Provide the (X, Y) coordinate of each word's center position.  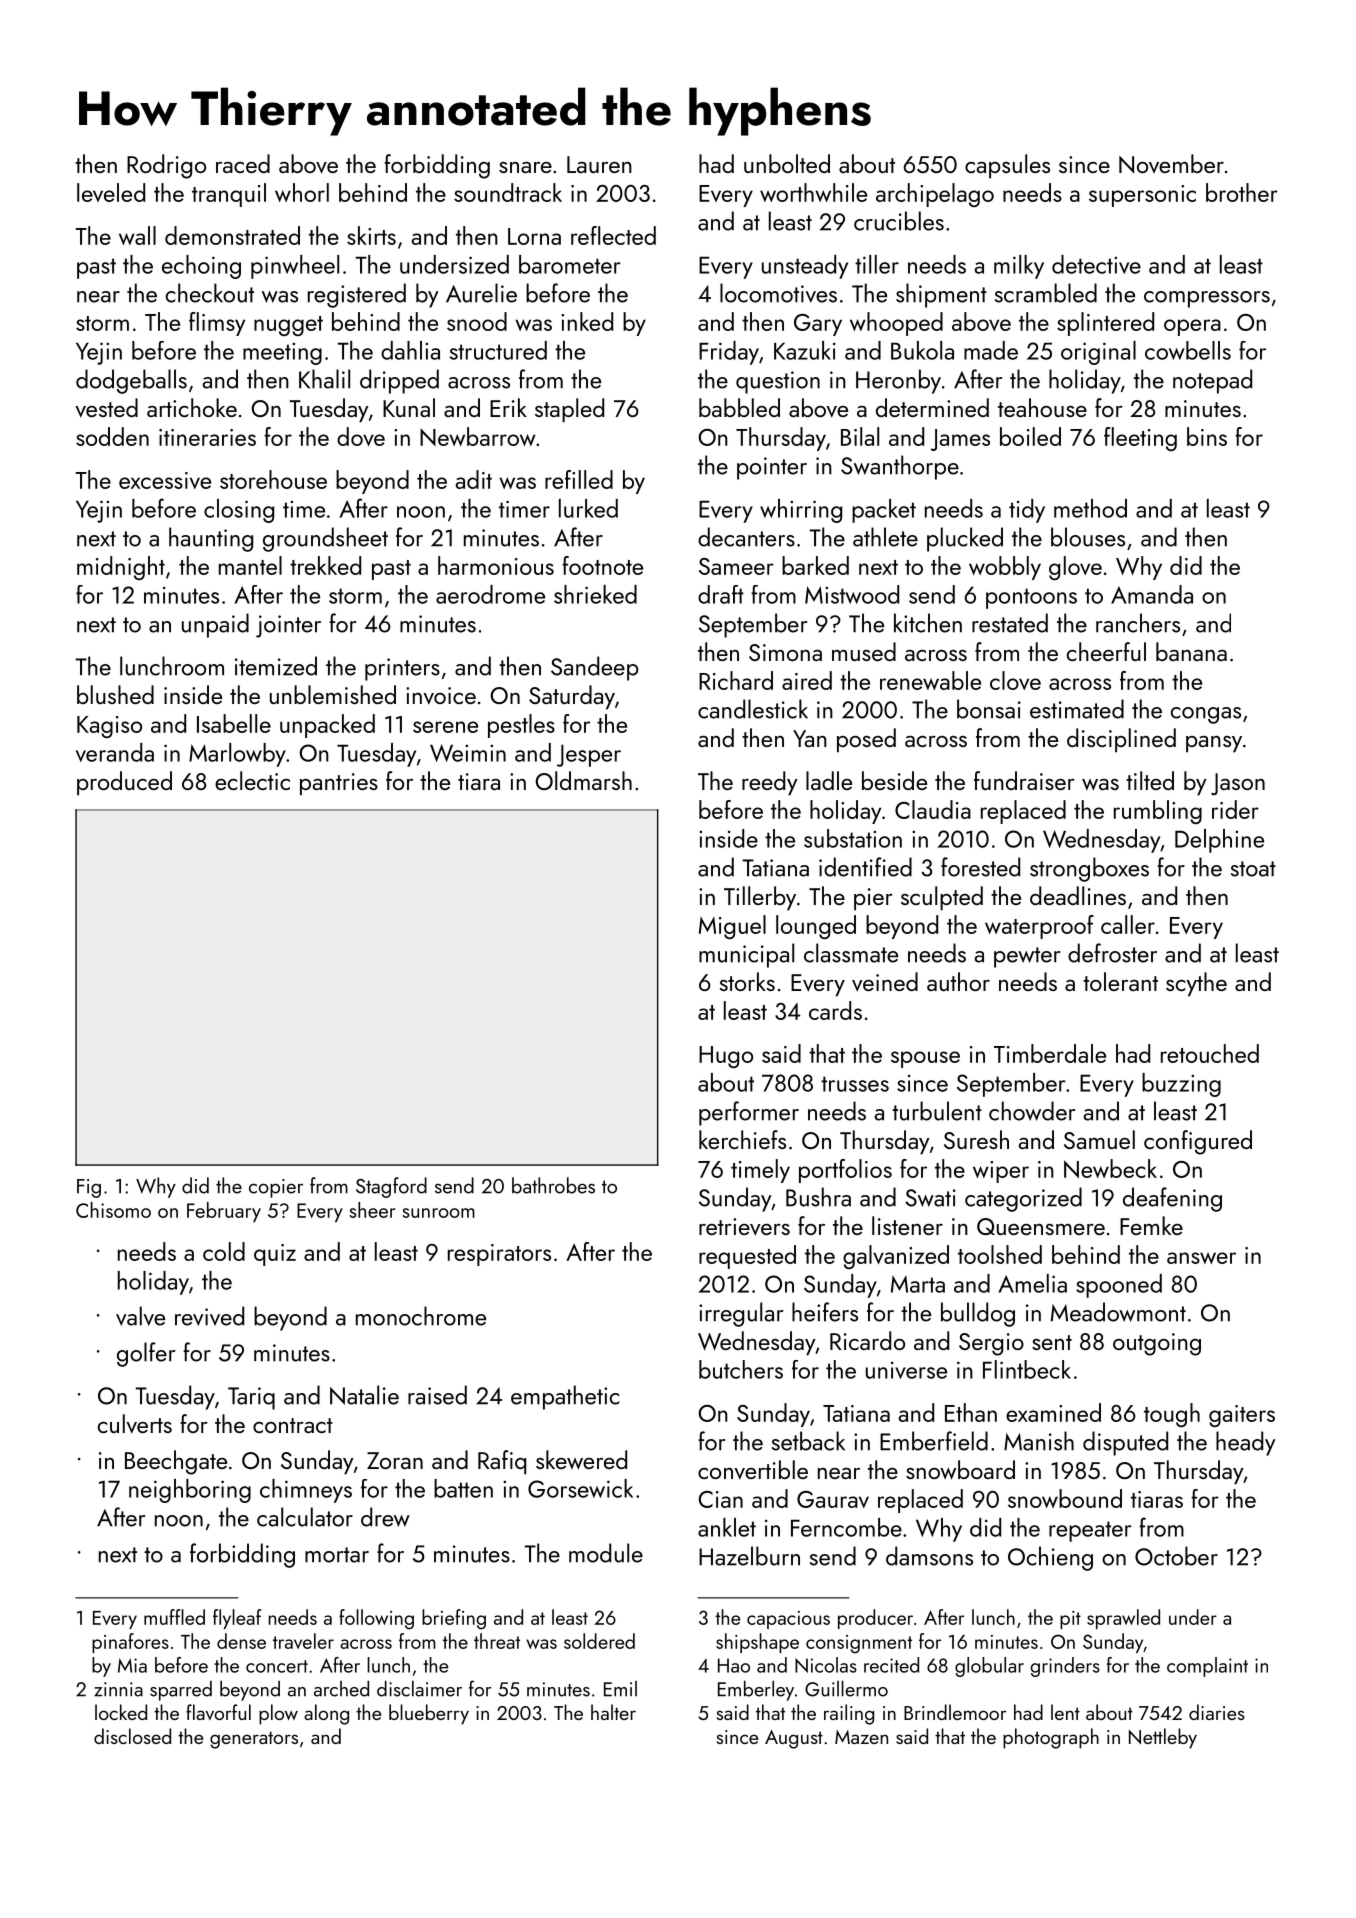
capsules (1007, 166)
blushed (115, 694)
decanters (746, 537)
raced (243, 163)
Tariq (251, 1398)
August (794, 1739)
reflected (613, 235)
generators (254, 1740)
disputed (1125, 1443)
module (606, 1553)
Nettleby (1163, 1738)
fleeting (1140, 439)
